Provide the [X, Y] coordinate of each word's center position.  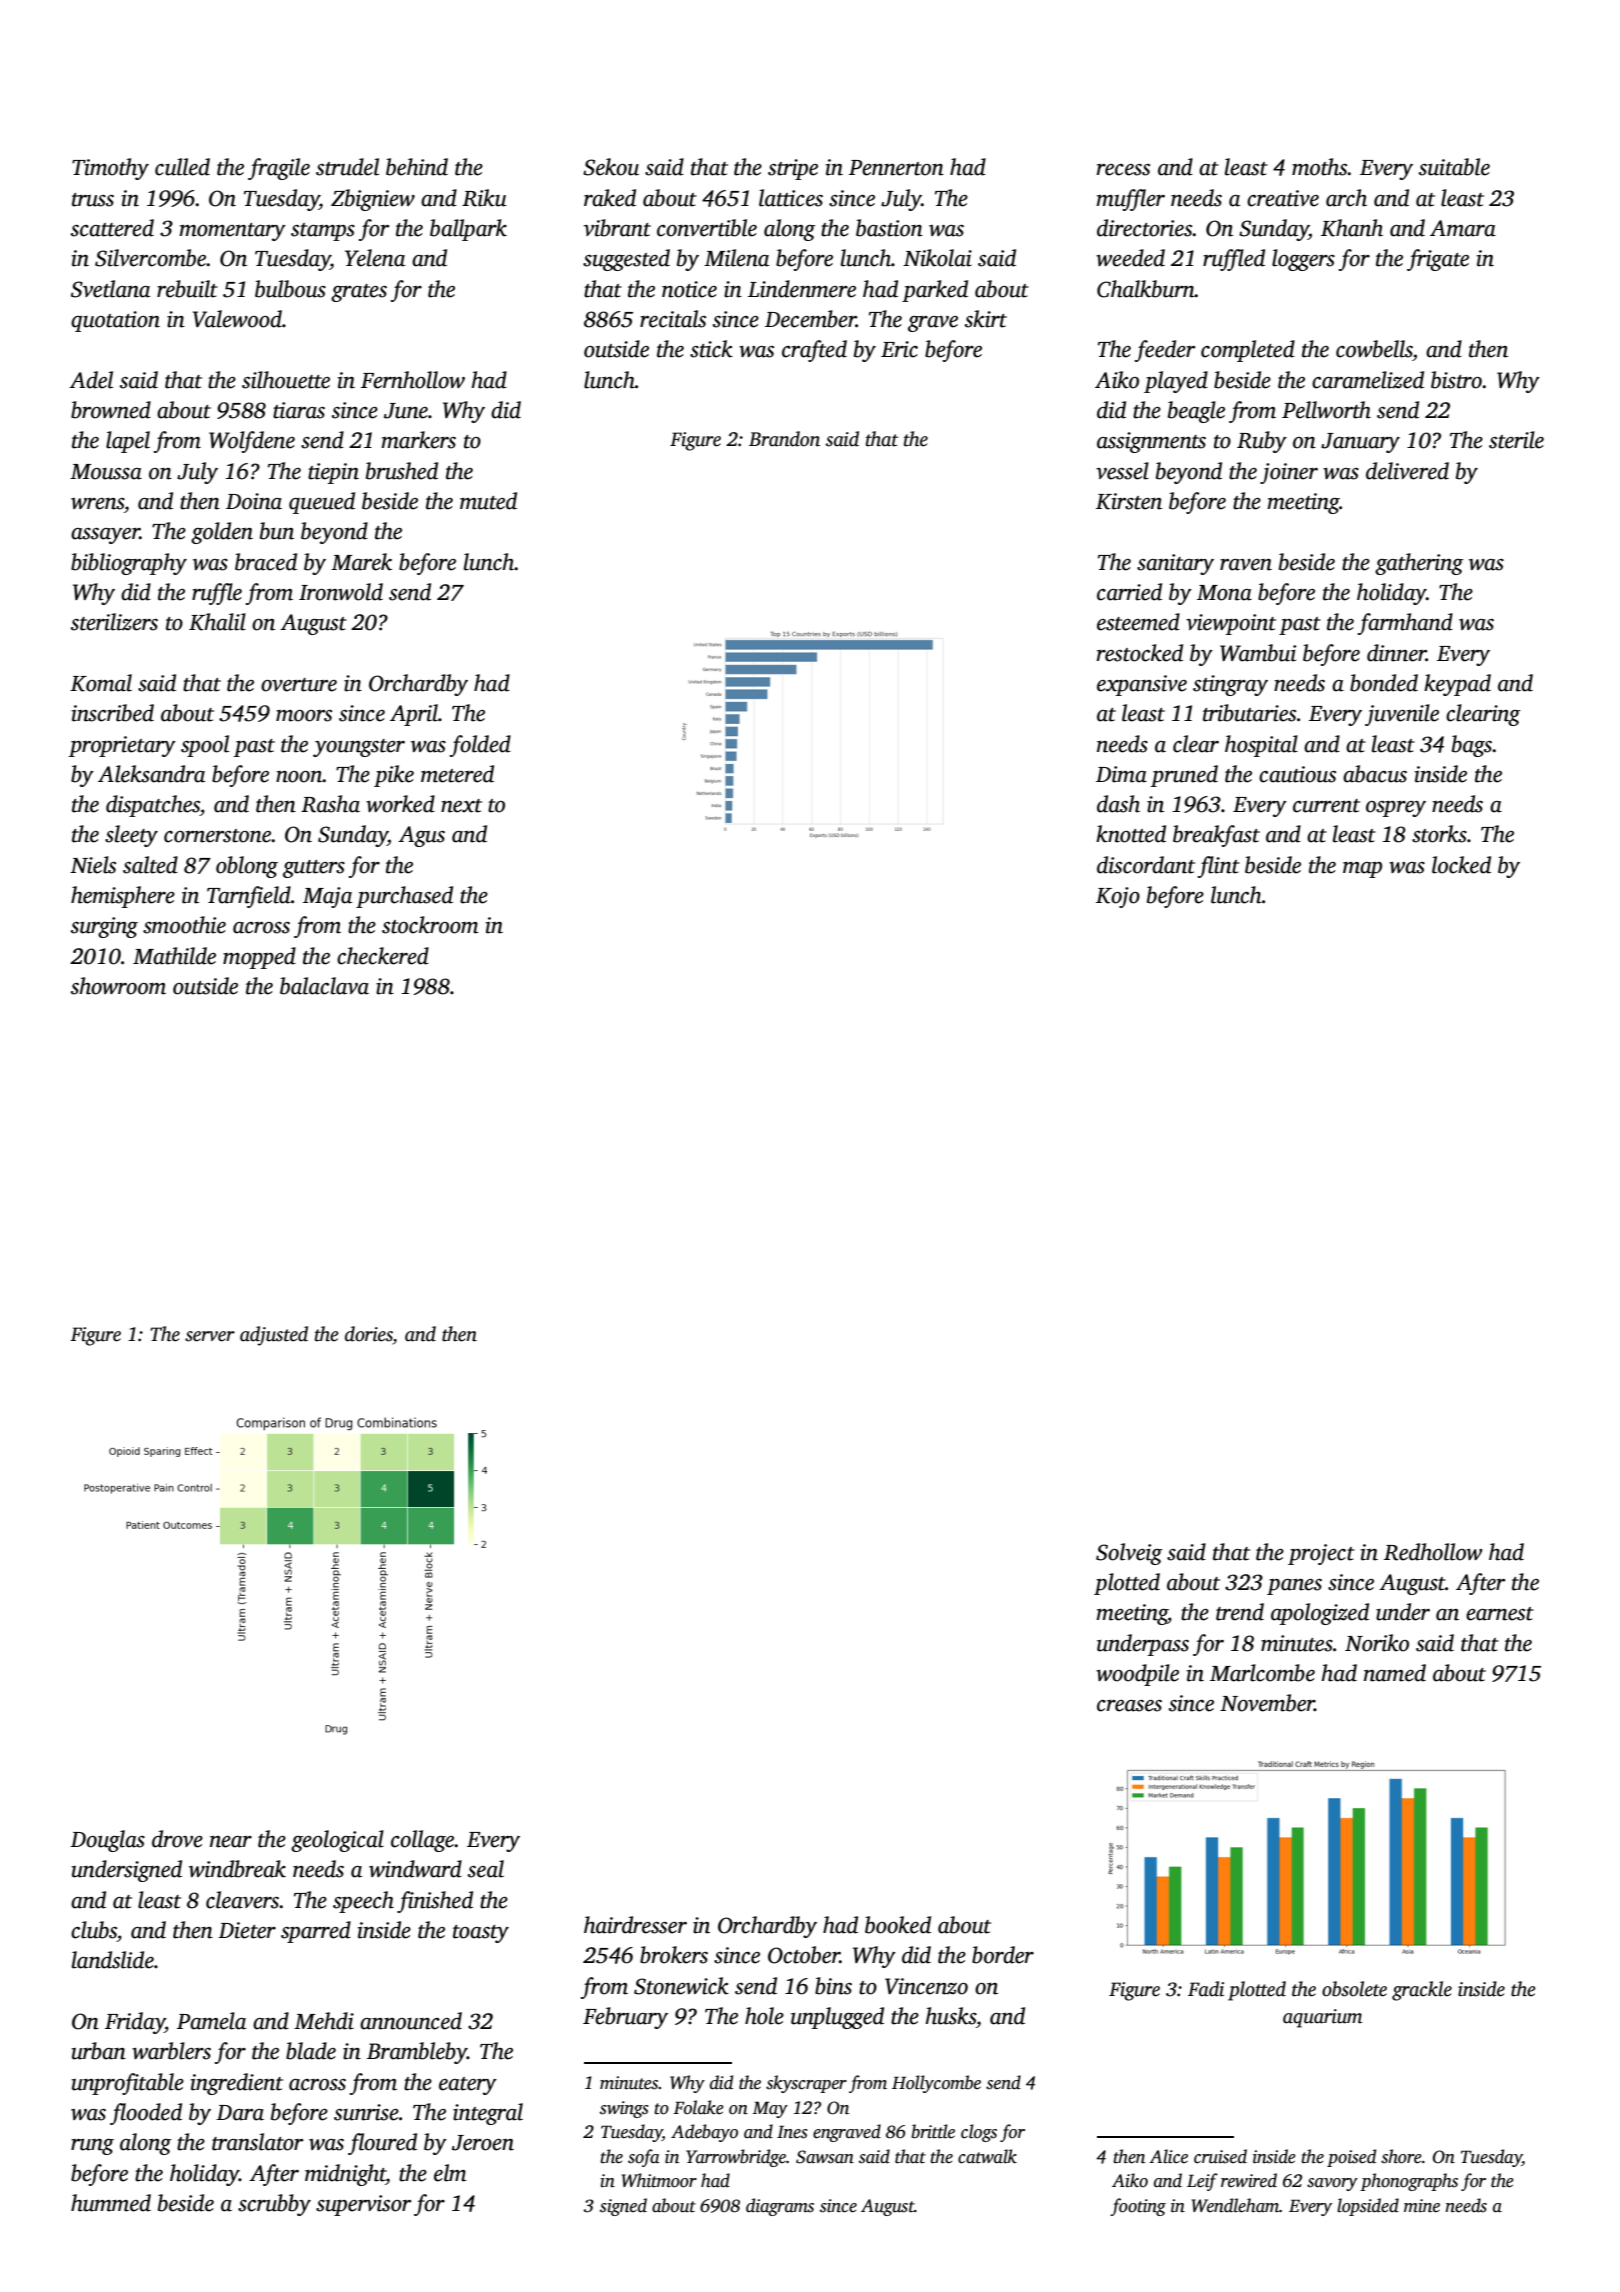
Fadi [1206, 1989]
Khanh [1352, 228]
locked [1461, 865]
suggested [626, 260]
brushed [402, 471]
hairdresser [635, 1925]
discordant [1146, 865]
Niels [93, 865]
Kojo [1118, 897]
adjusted [274, 1336]
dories [369, 1334]
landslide [113, 1960]
